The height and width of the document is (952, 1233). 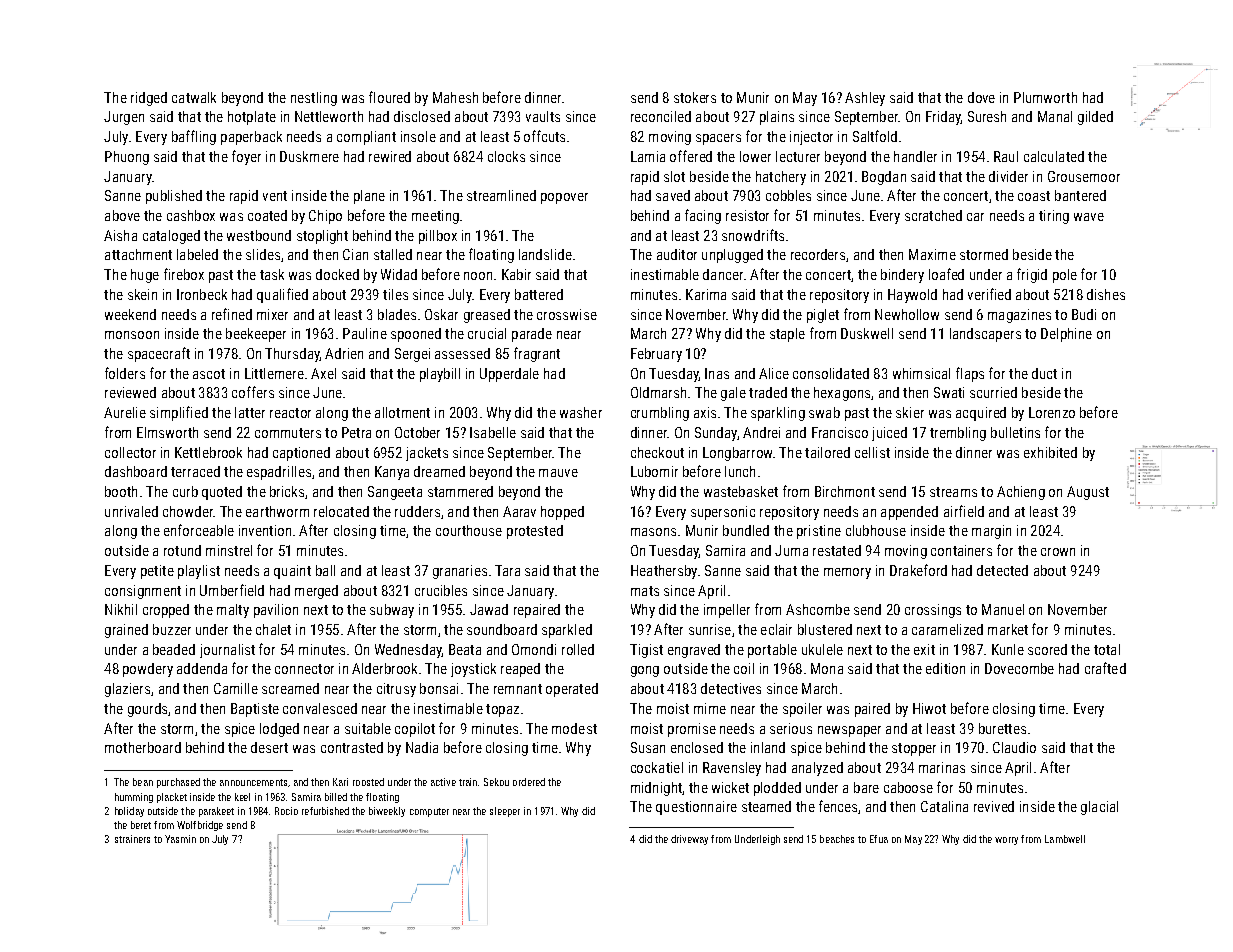 I want to click on Plumworth, so click(x=1045, y=97).
